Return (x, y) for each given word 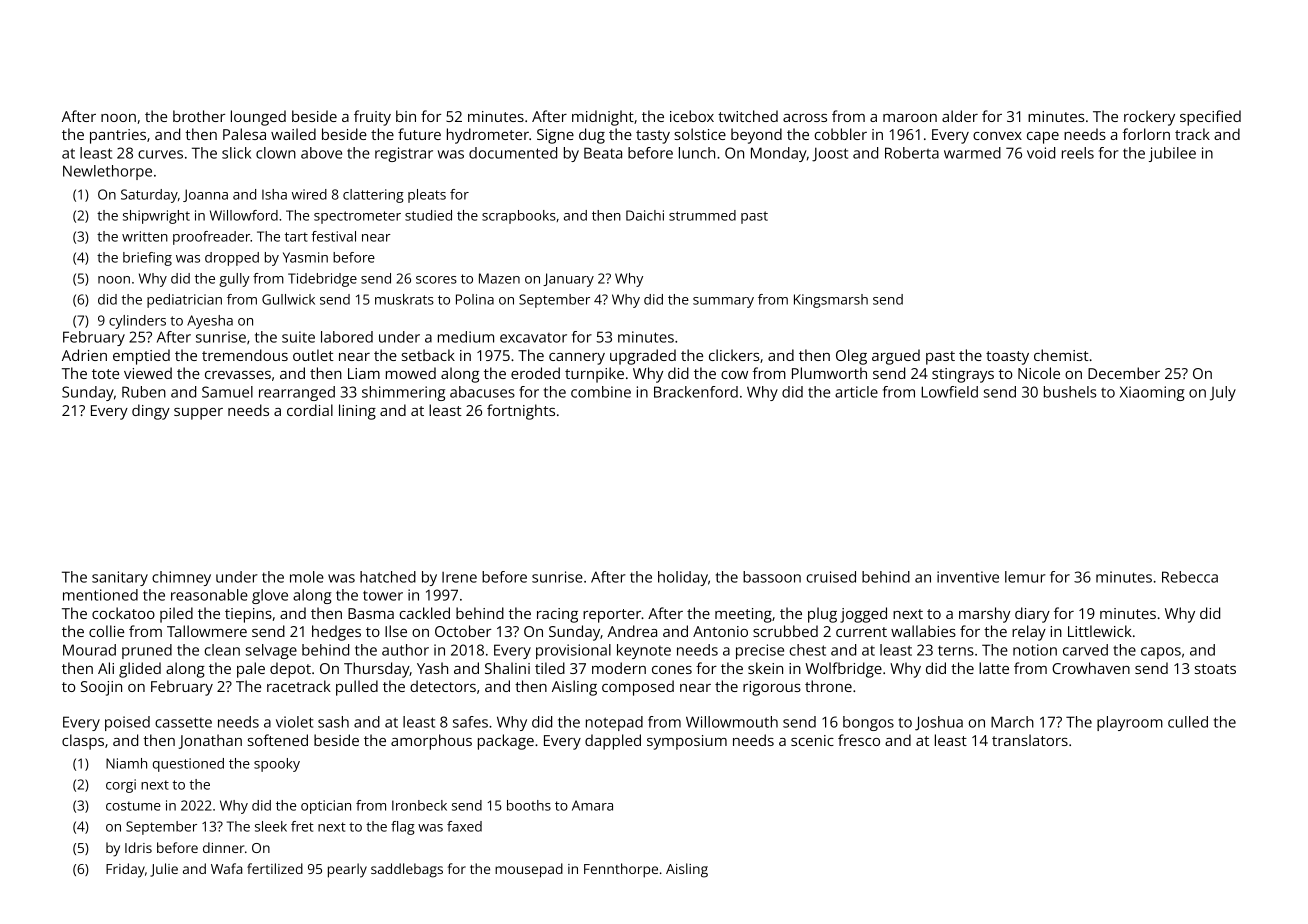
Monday (779, 154)
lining (357, 412)
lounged (258, 118)
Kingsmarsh (831, 301)
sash (333, 722)
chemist (1061, 355)
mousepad (529, 870)
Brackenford (696, 392)
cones (672, 670)
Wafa (226, 868)
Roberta (912, 153)
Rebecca (1190, 577)
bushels (1070, 392)
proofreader (211, 238)
